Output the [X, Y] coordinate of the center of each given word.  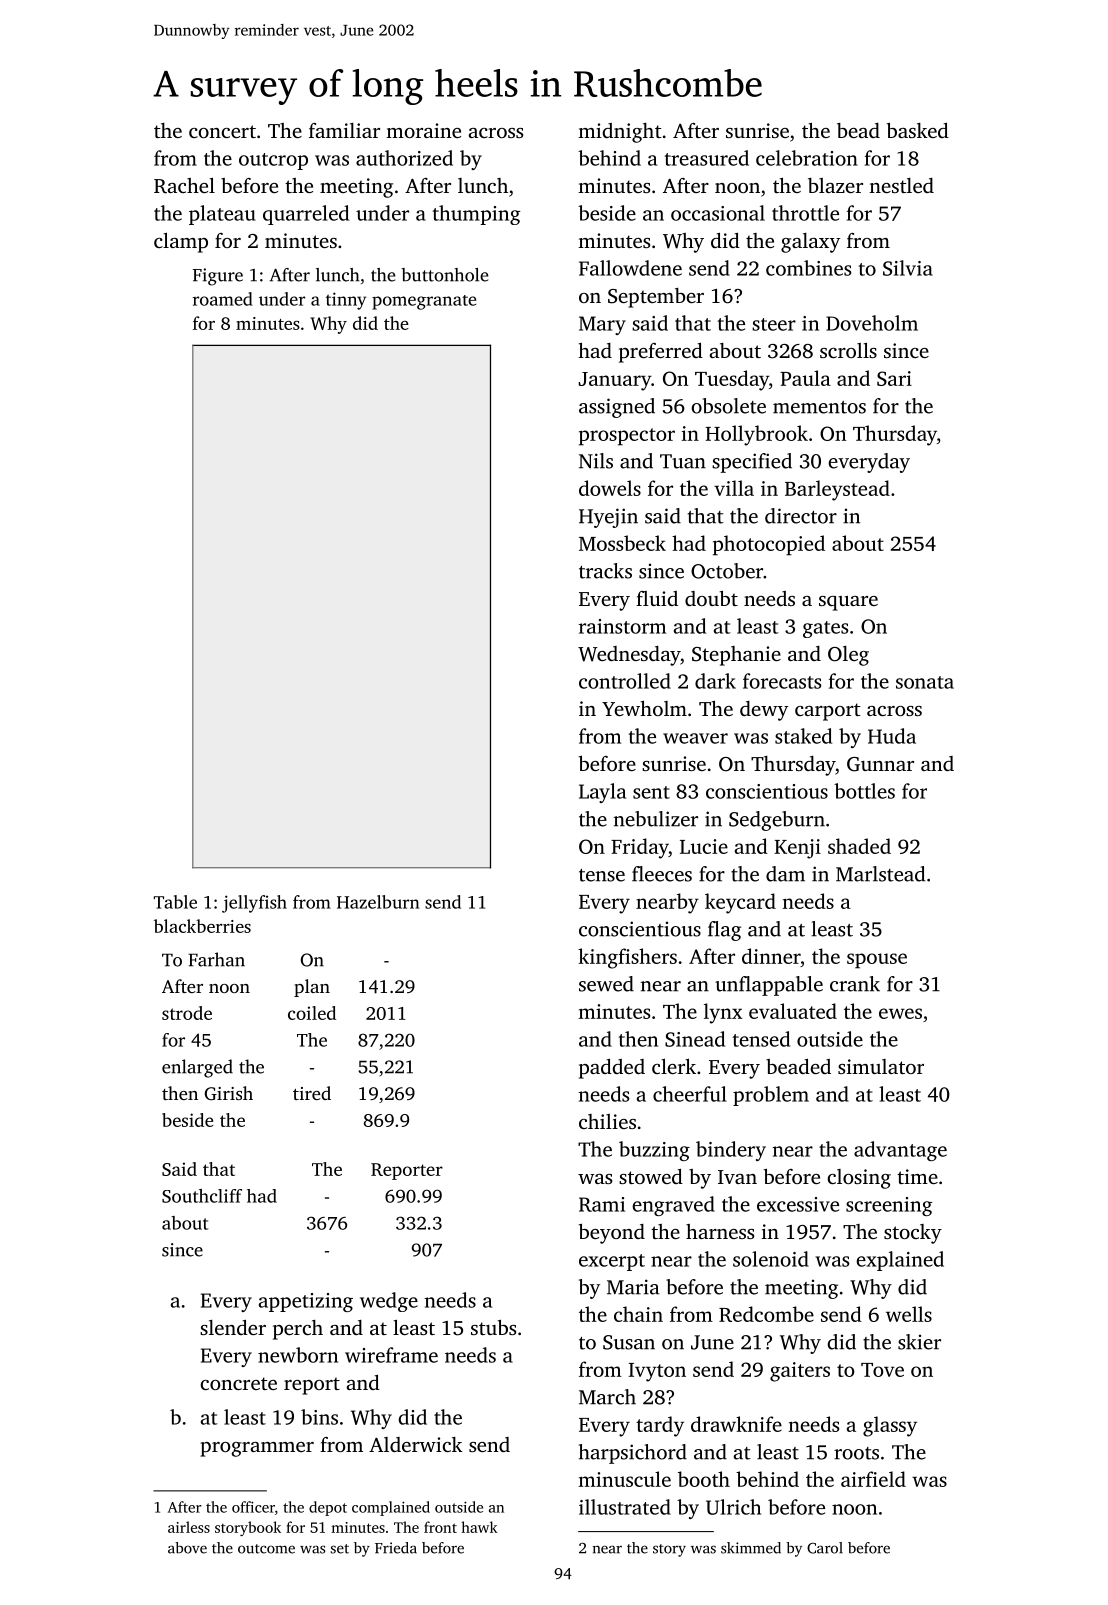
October [727, 571]
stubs [493, 1327]
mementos [819, 407]
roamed [223, 299]
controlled [625, 681]
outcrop [273, 161]
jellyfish [254, 904]
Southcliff [202, 1196]
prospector [627, 437]
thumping [476, 215]
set [340, 1549]
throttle [805, 213]
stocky [913, 1234]
